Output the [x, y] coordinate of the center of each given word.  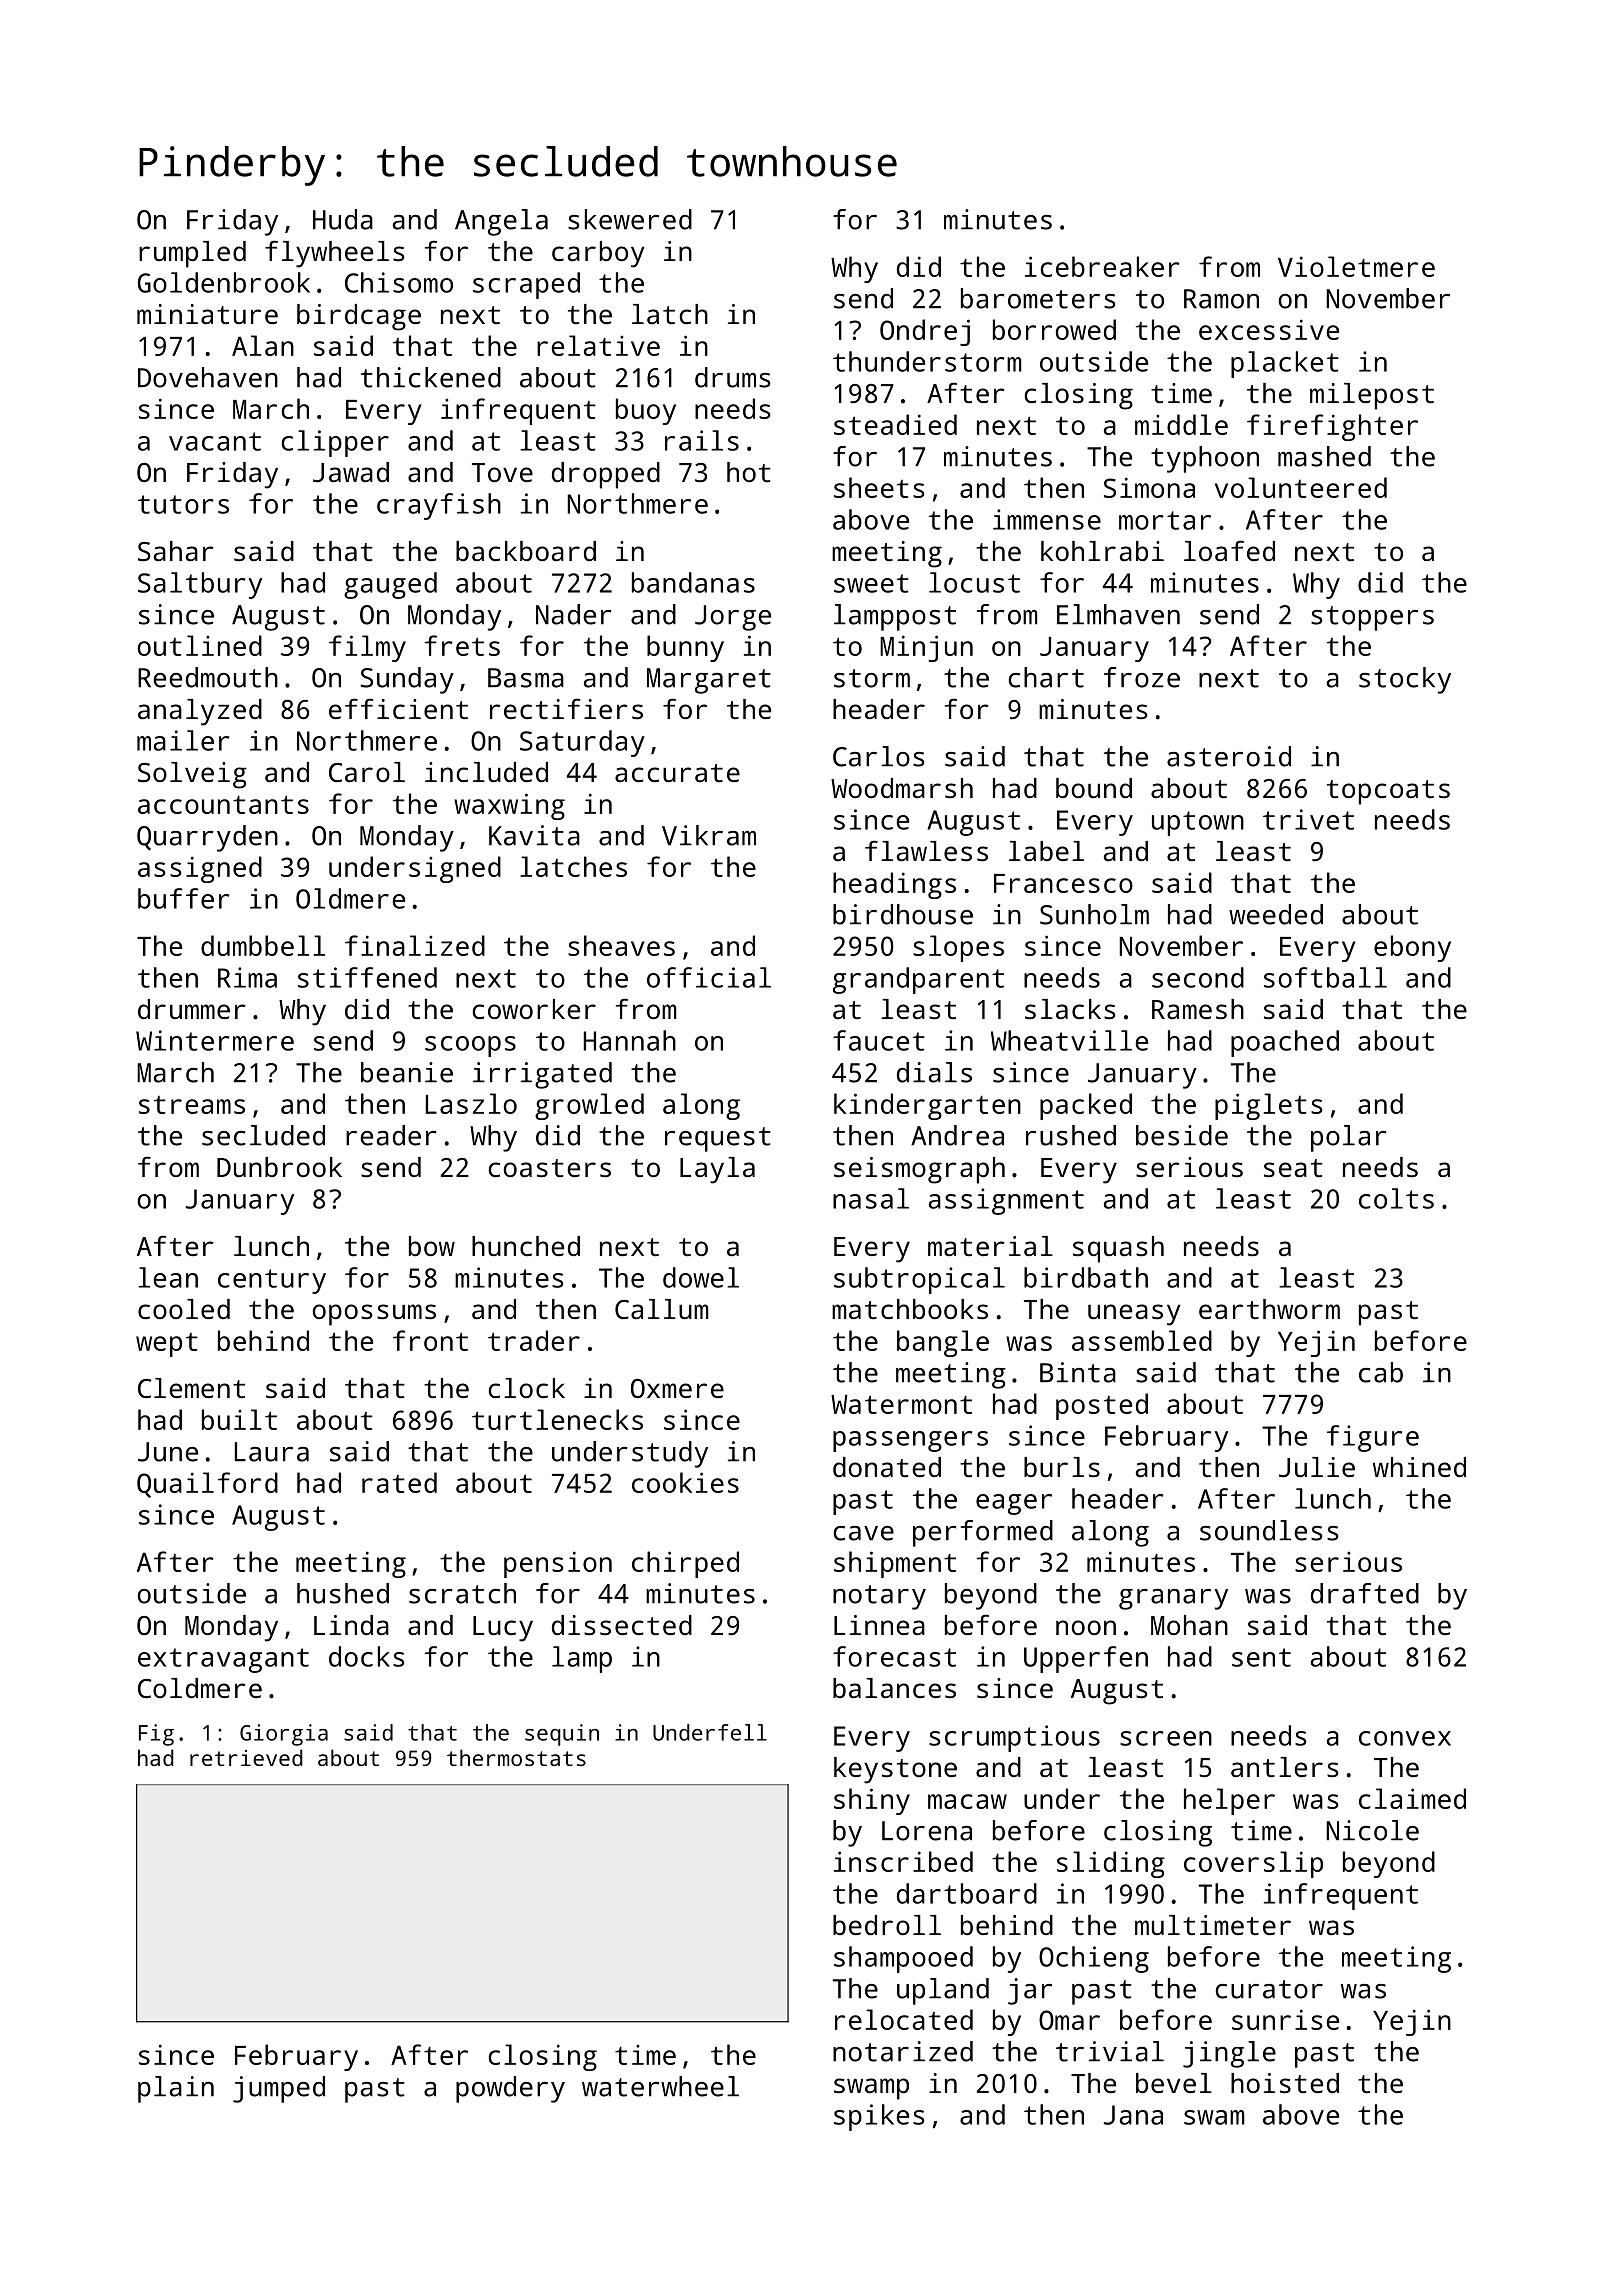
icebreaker [1102, 266]
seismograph [919, 1170]
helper [1229, 1801]
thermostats [516, 1757]
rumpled [192, 254]
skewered [630, 219]
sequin [562, 1735]
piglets [1268, 1106]
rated [399, 1482]
